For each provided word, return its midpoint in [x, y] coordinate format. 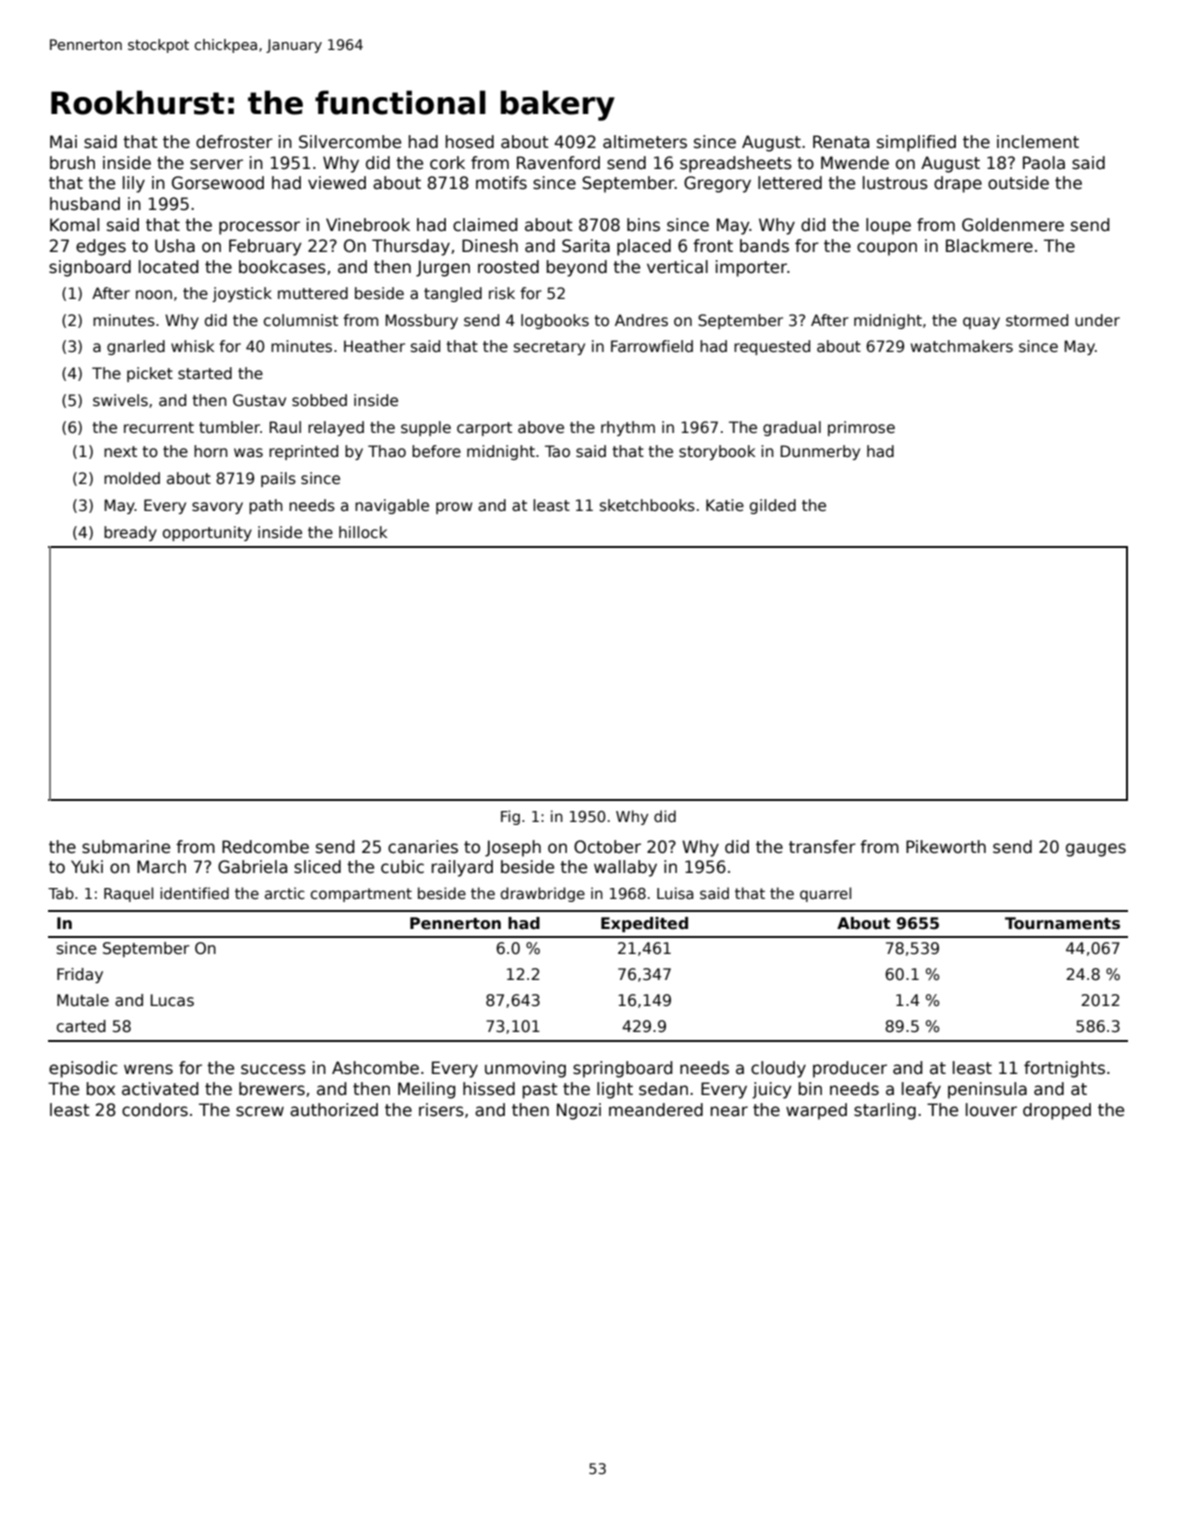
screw [260, 1111]
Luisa [675, 893]
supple [426, 428]
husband [85, 204]
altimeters [645, 142]
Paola [1044, 163]
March [161, 867]
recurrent [159, 427]
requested [772, 347]
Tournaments [1062, 923]
